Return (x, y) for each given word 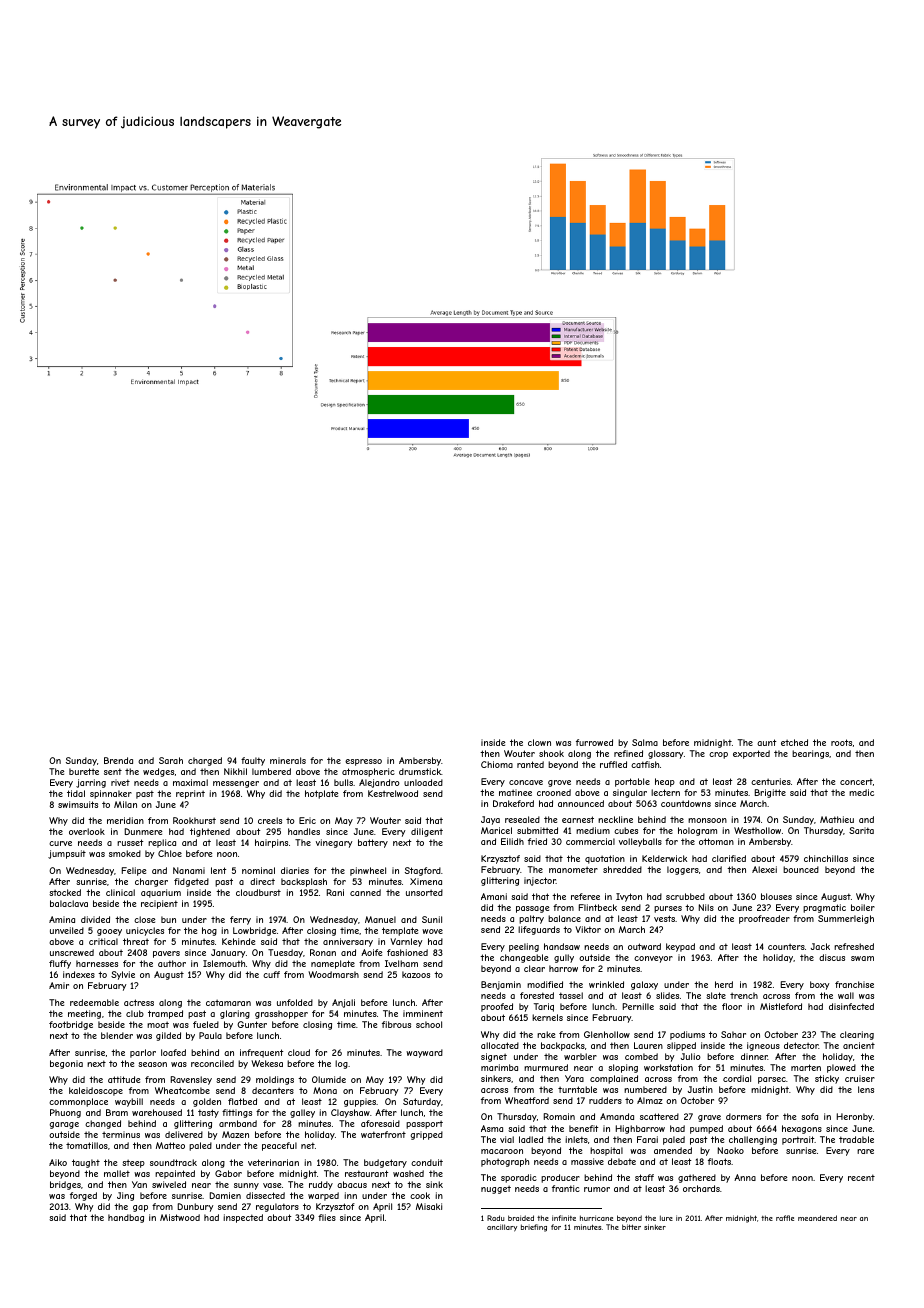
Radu (495, 1218)
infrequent (262, 1053)
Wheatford (527, 1100)
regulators (277, 1207)
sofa (809, 1116)
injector (540, 881)
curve (60, 843)
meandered (817, 1218)
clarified (729, 858)
